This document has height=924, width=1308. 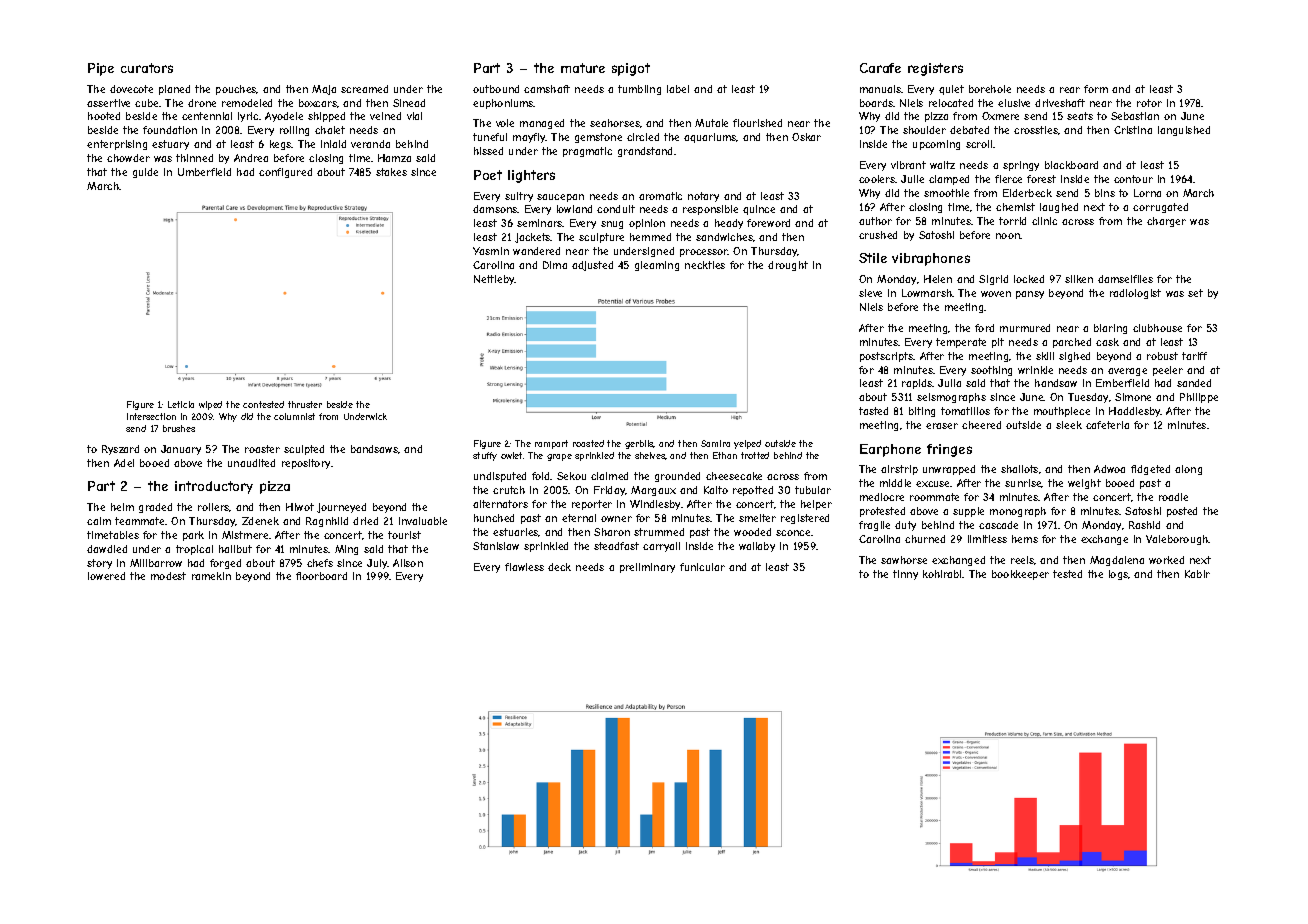 I want to click on Nettleby, so click(x=494, y=280).
